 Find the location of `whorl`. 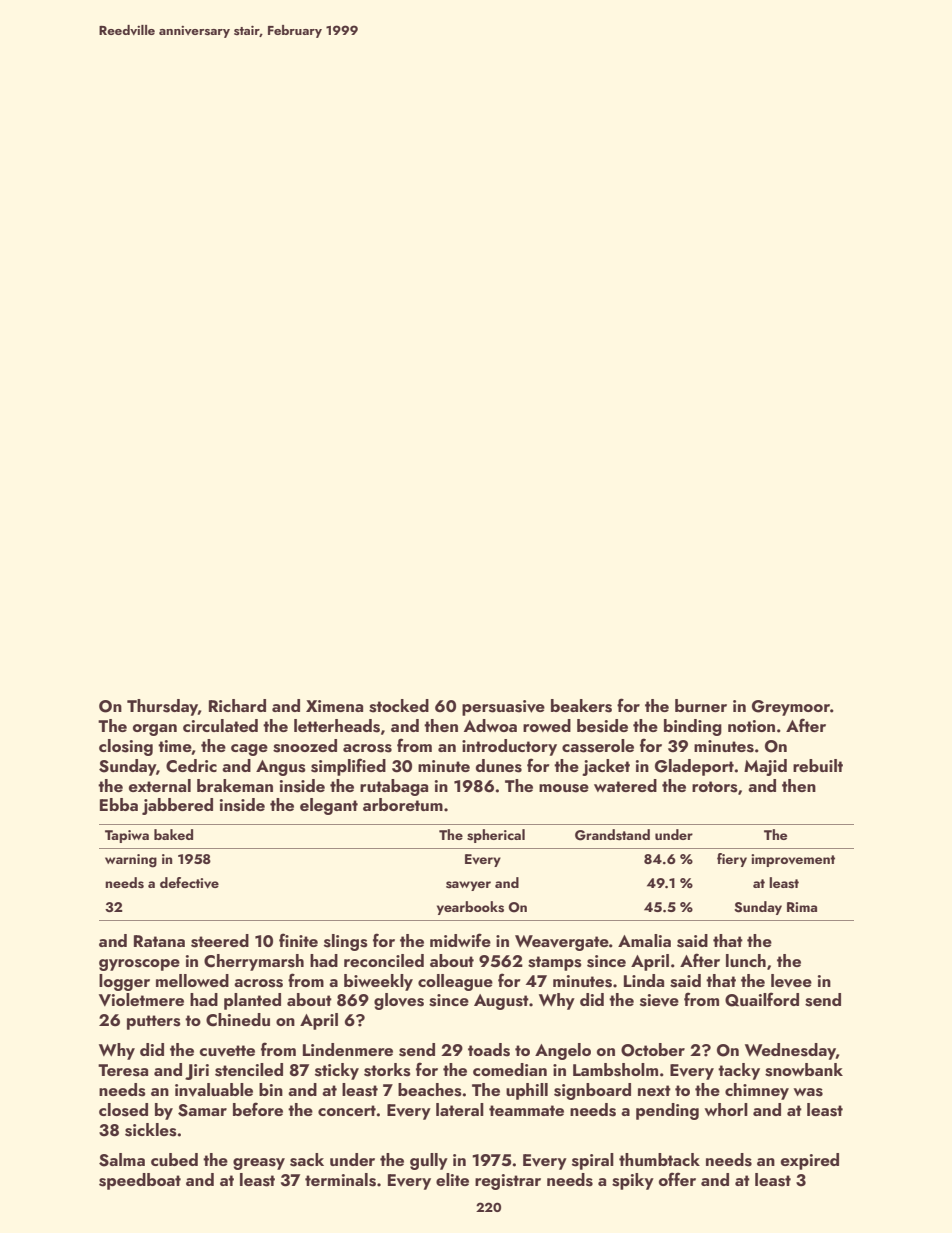

whorl is located at coordinates (726, 1109).
